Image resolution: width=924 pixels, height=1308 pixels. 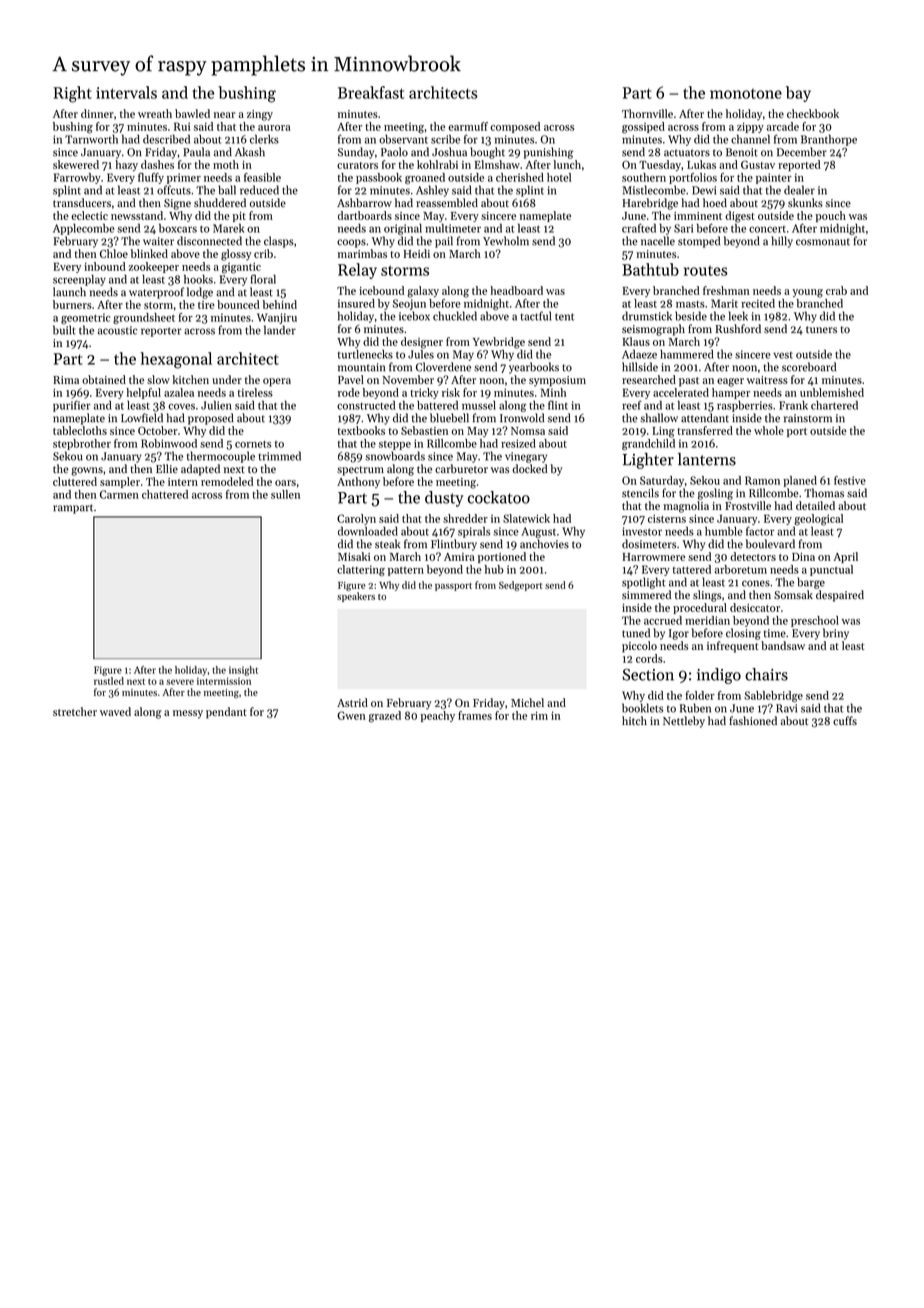 What do you see at coordinates (745, 406) in the screenshot?
I see `raspberries` at bounding box center [745, 406].
